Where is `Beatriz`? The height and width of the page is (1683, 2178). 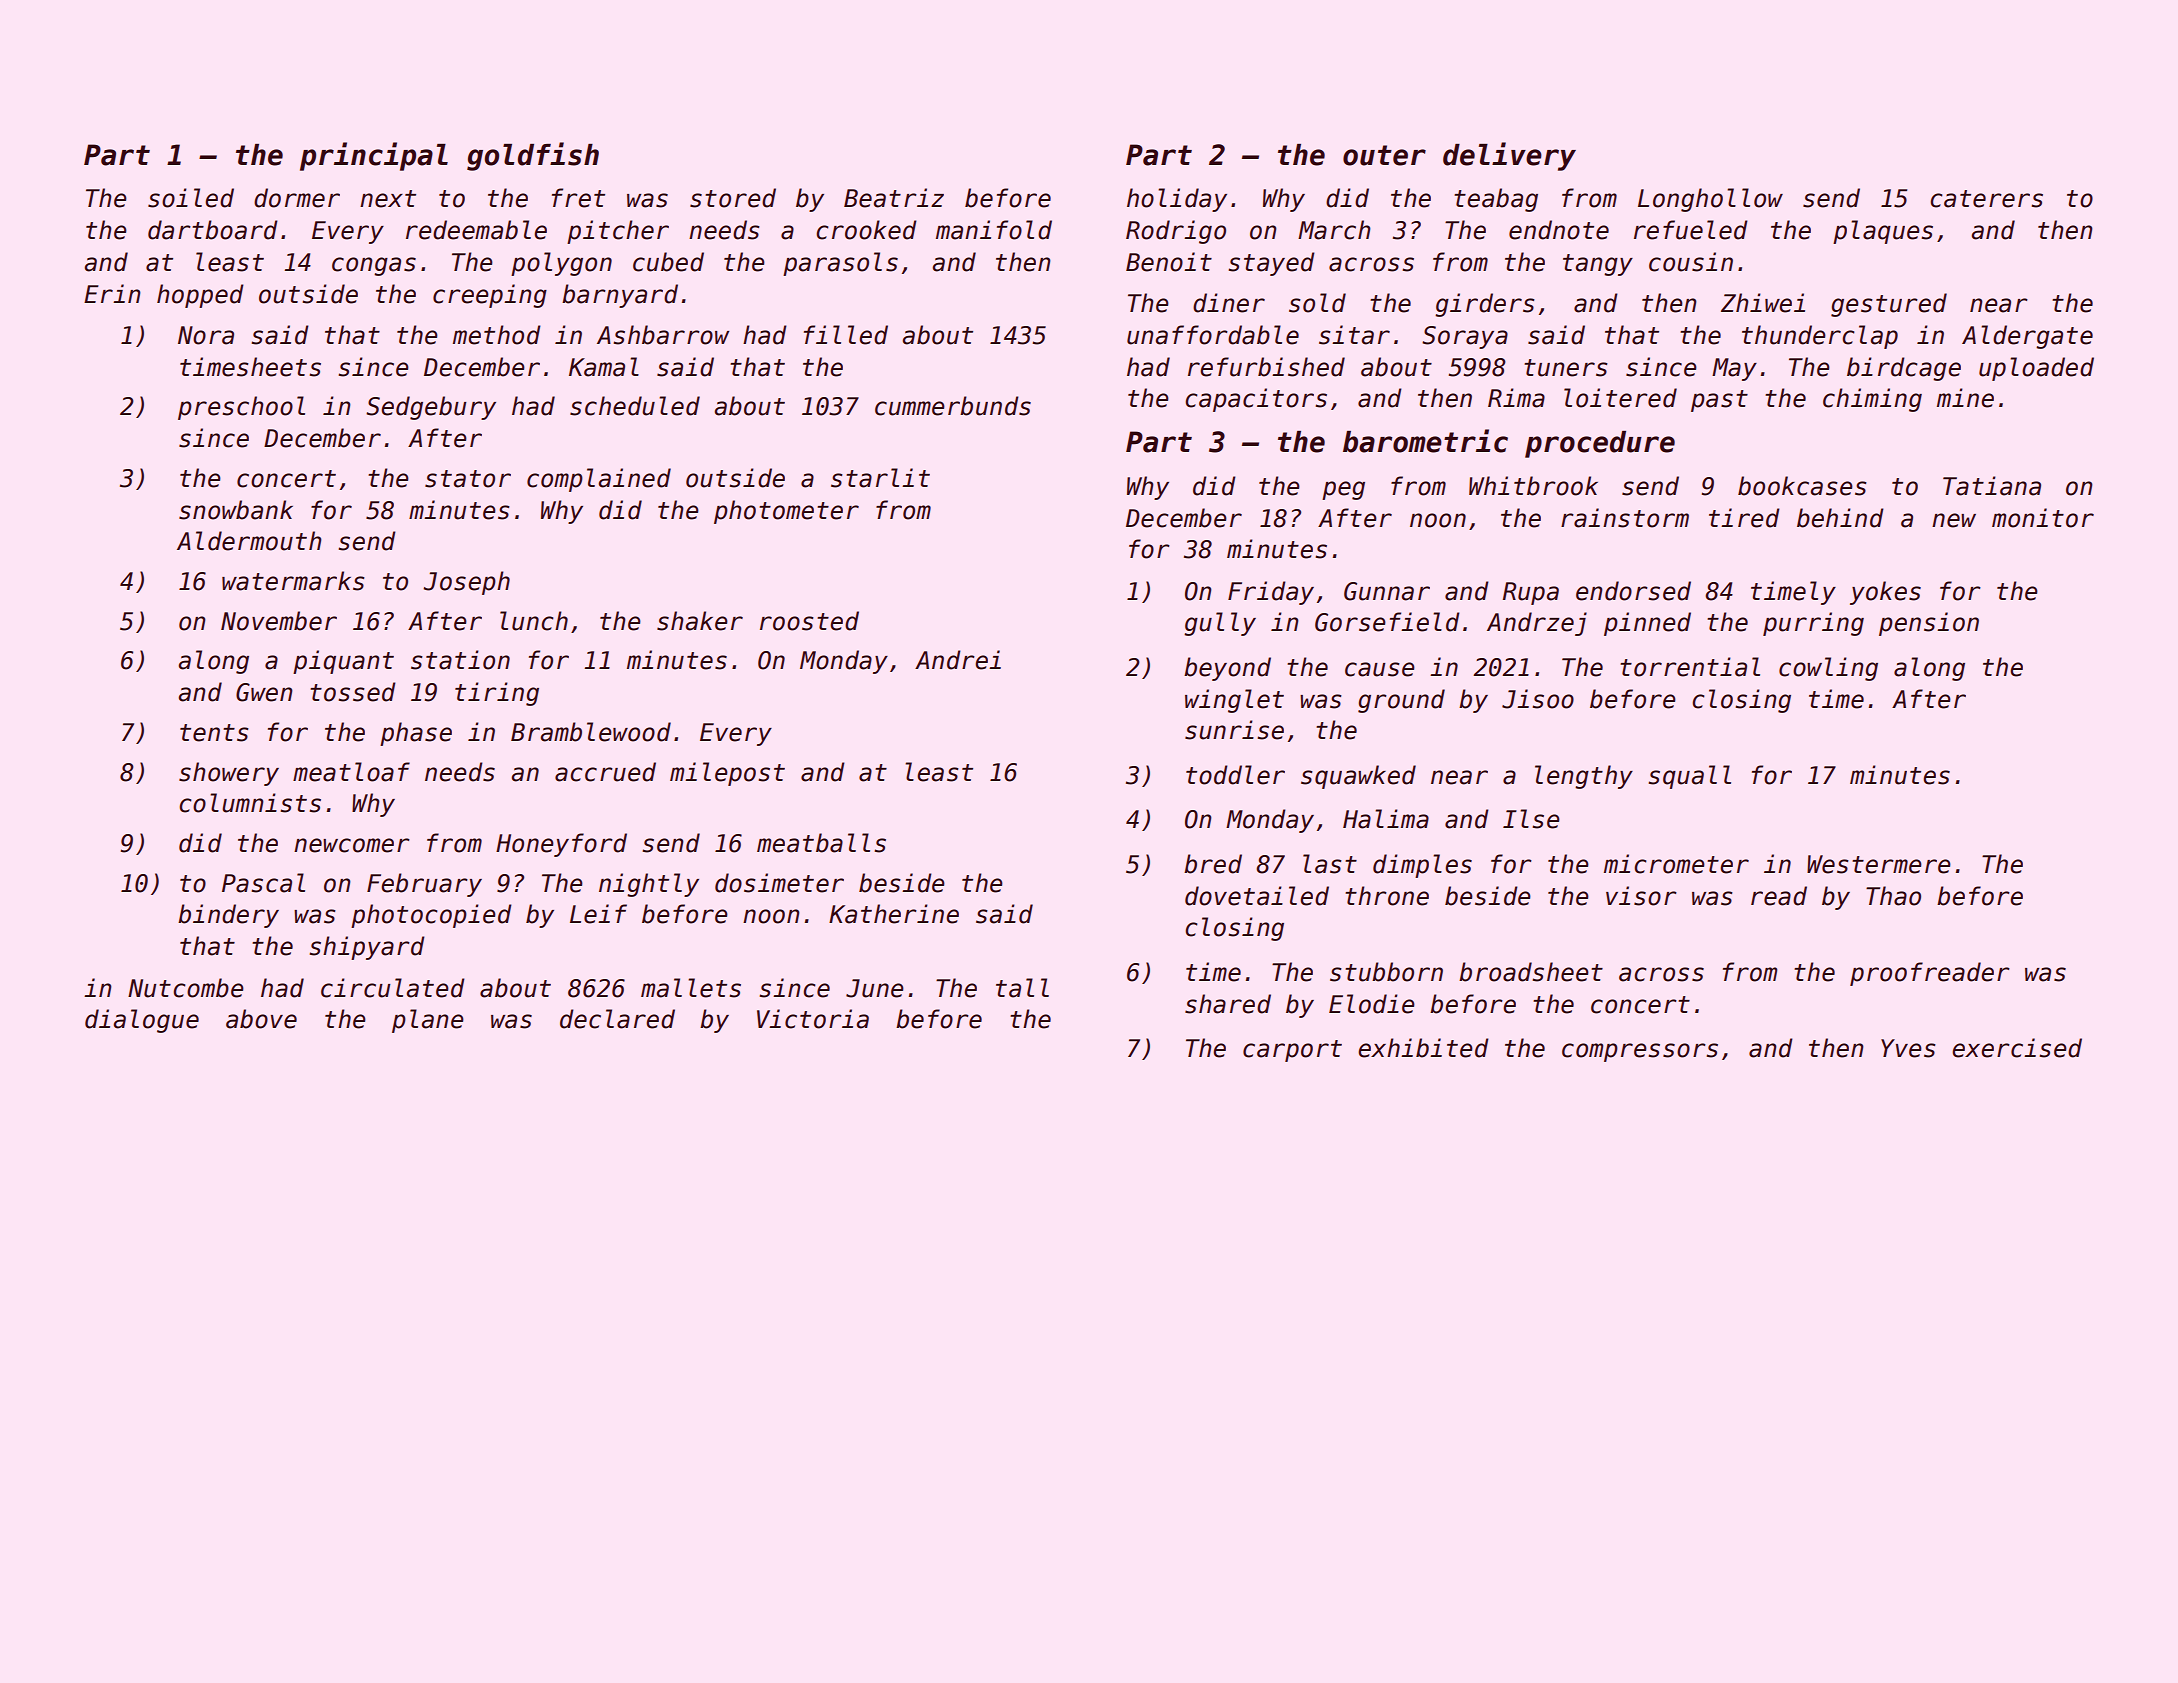
Beatriz is located at coordinates (894, 198).
